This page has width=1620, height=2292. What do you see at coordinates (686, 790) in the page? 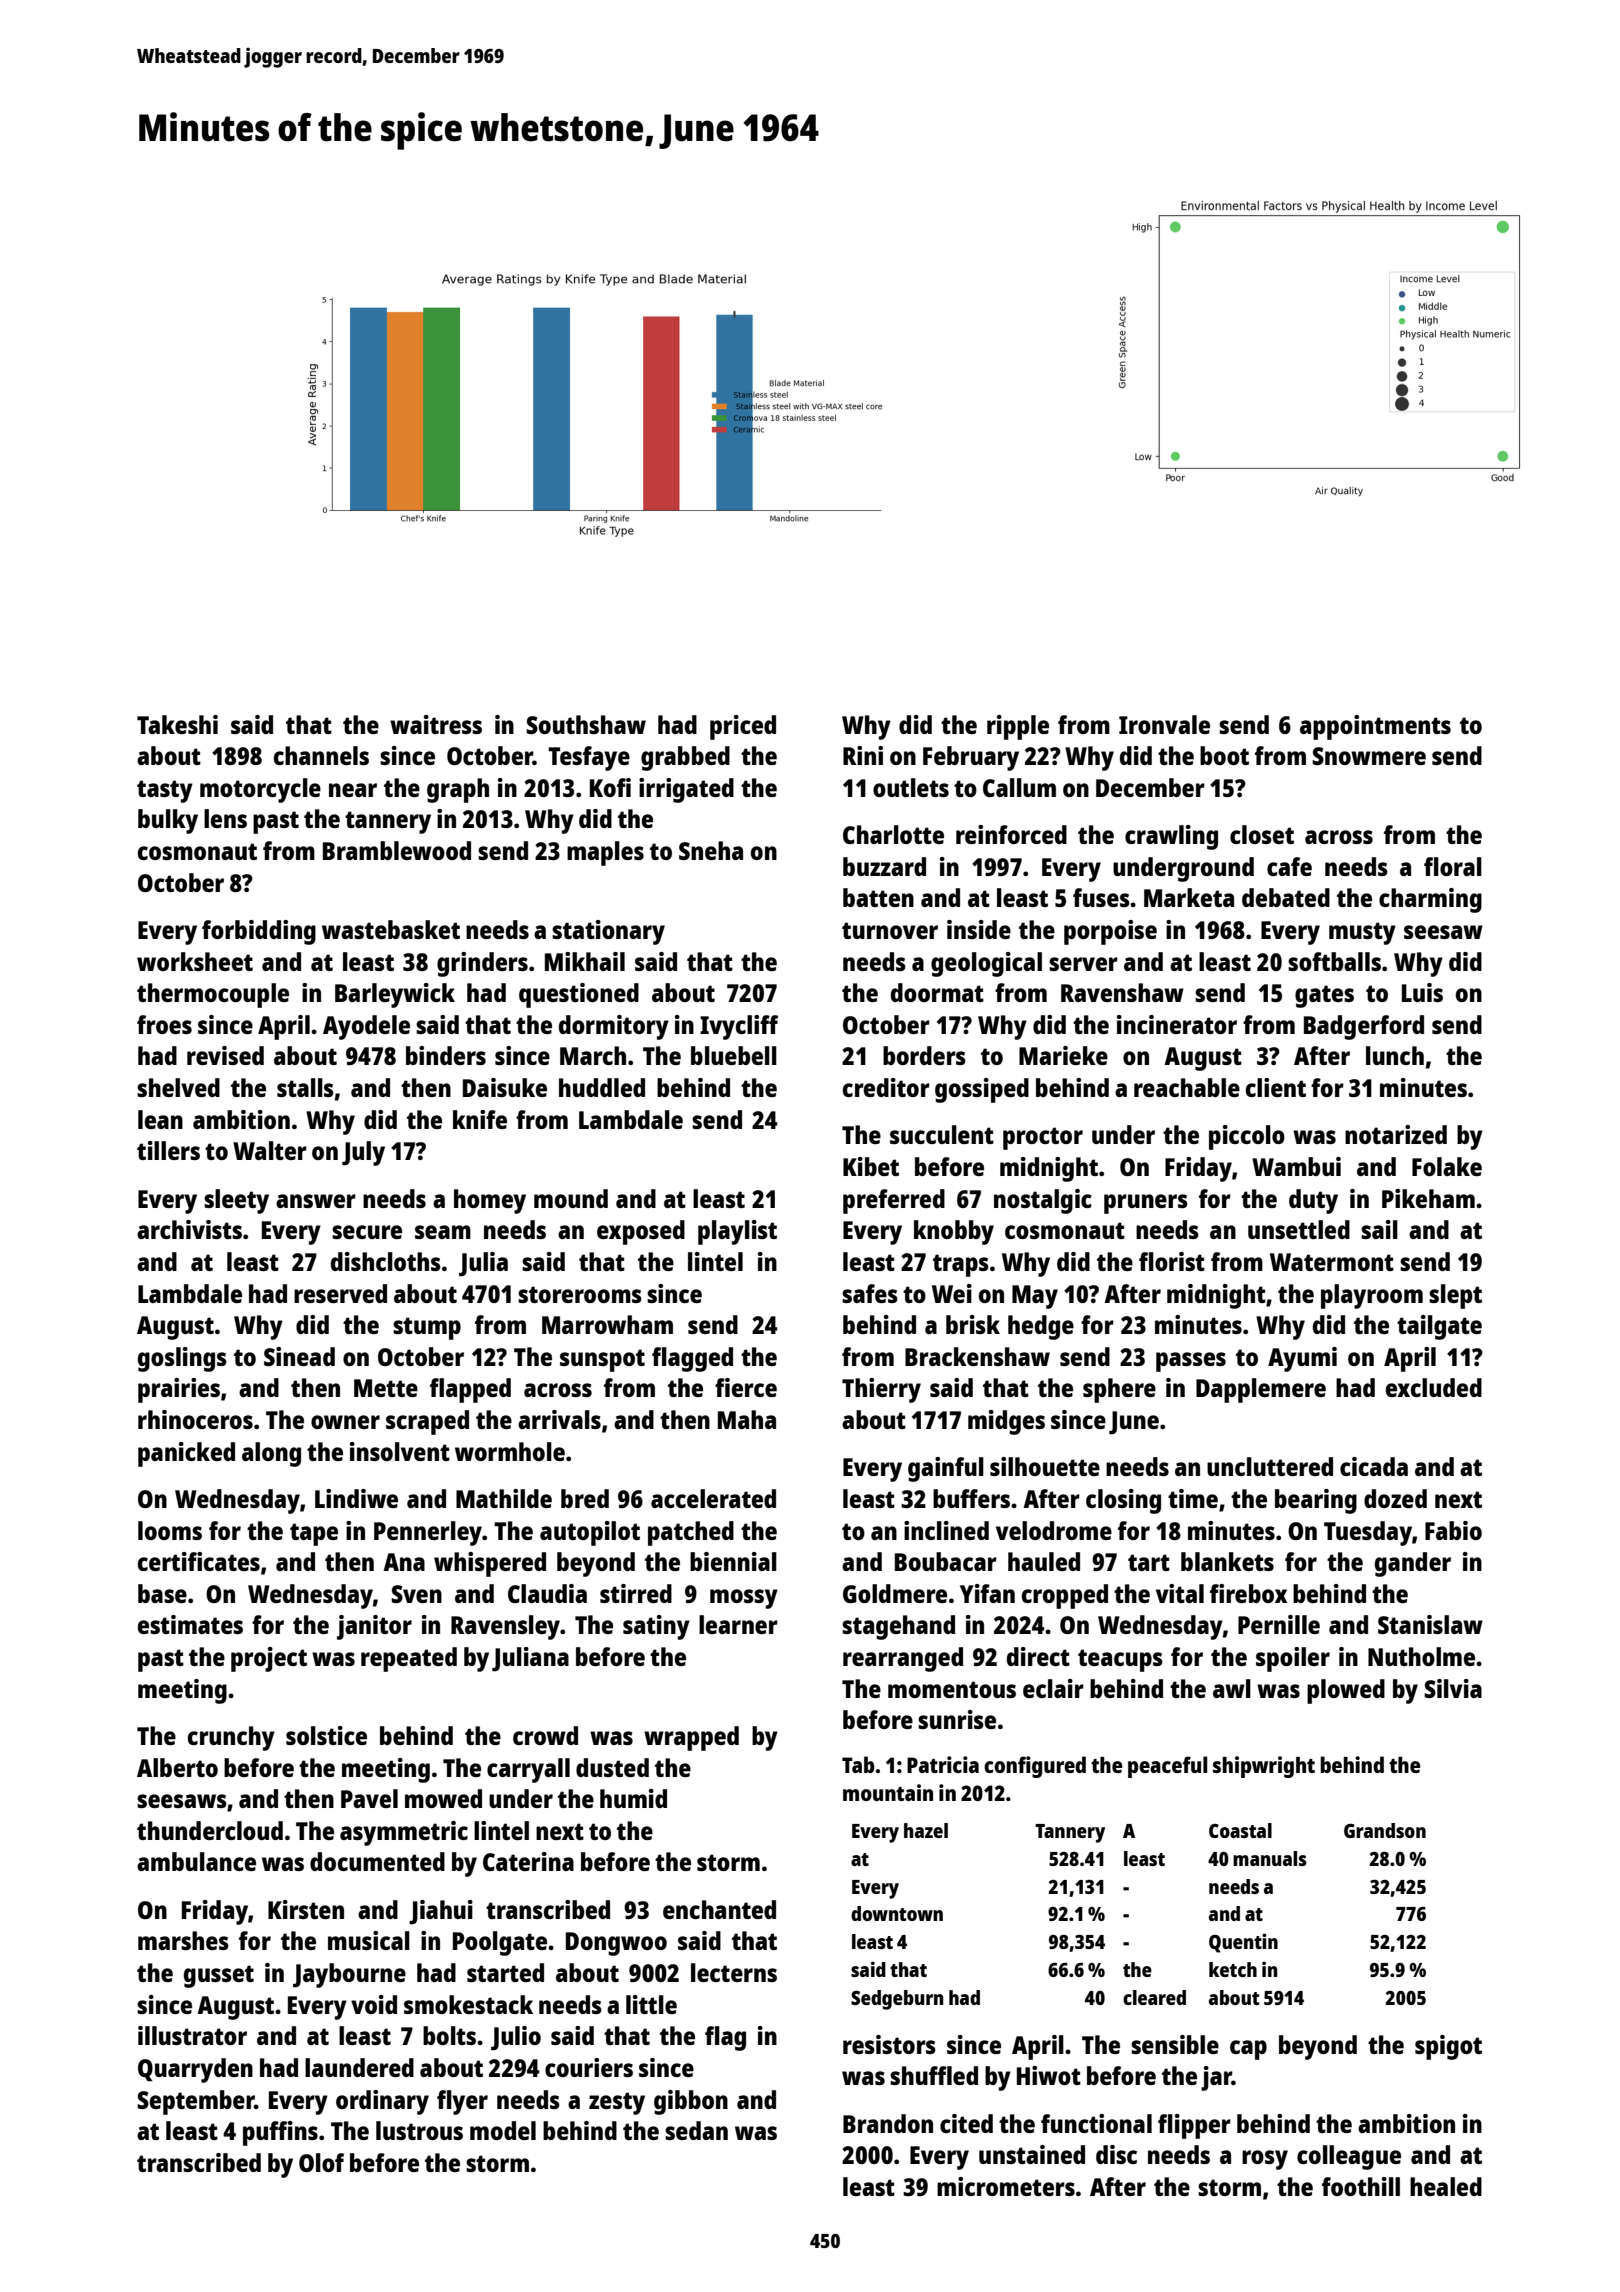
I see `irrigated` at bounding box center [686, 790].
